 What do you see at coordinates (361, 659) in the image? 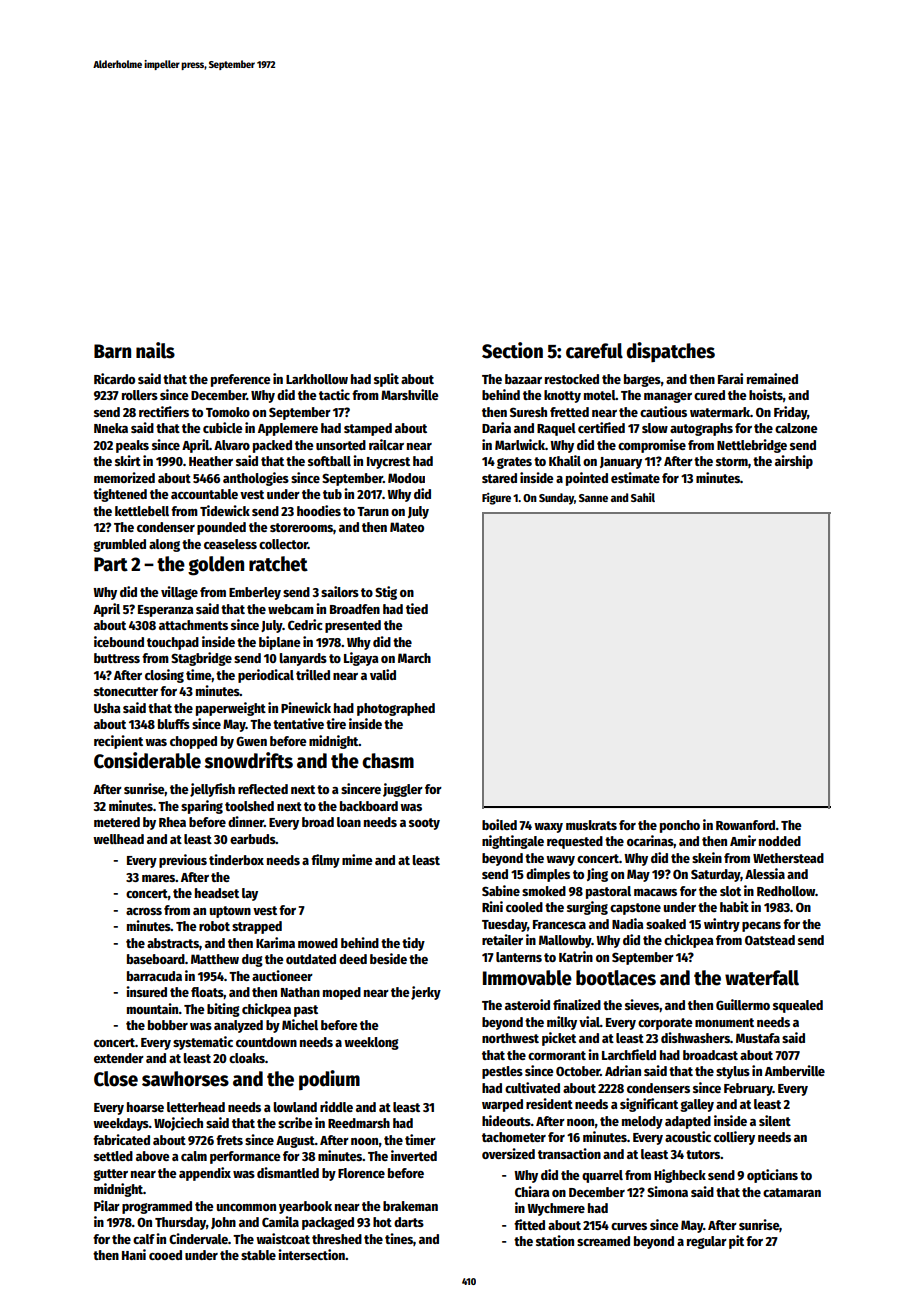
I see `Ligaya` at bounding box center [361, 659].
